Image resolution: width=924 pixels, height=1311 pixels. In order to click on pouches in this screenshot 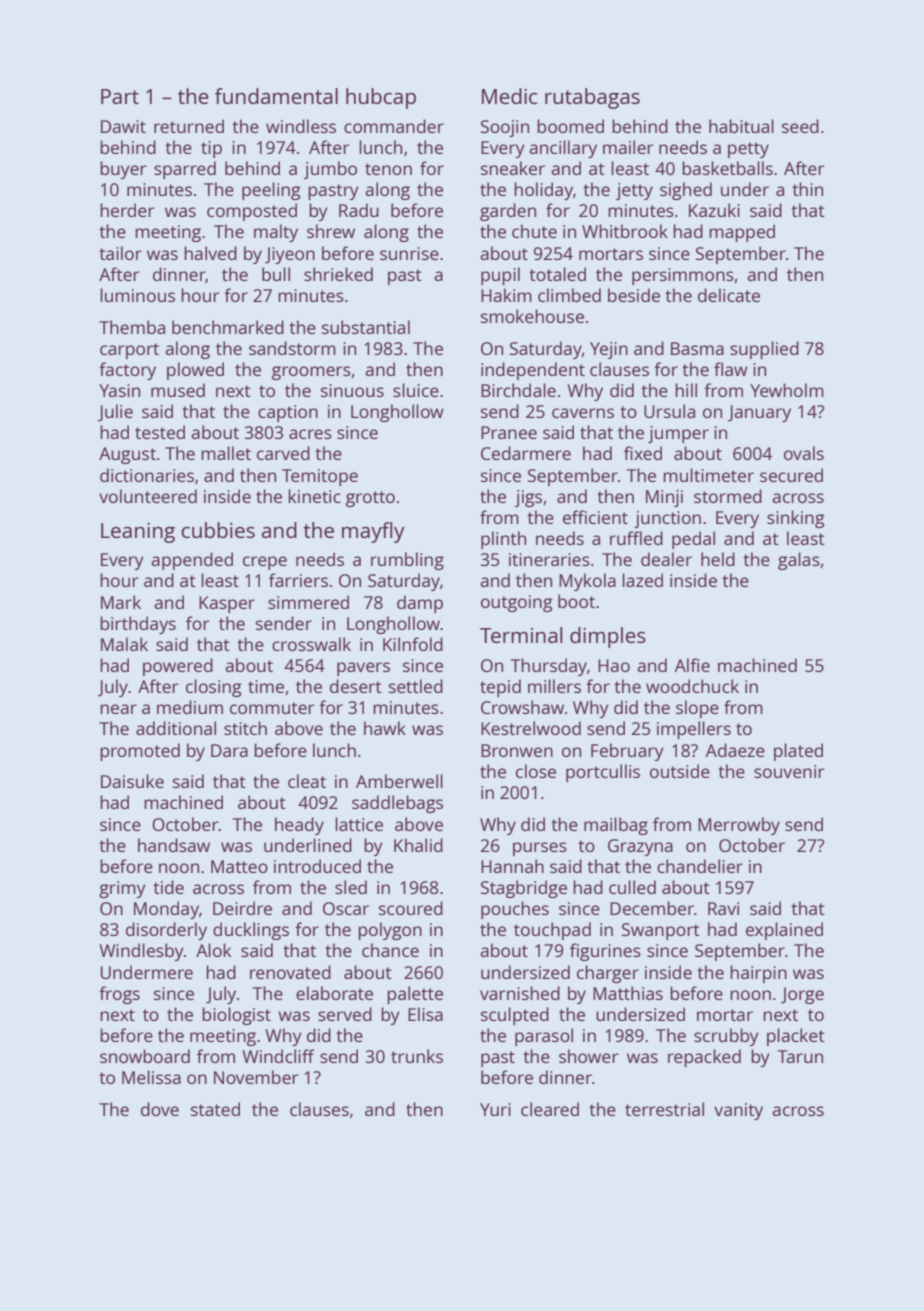, I will do `click(515, 910)`.
